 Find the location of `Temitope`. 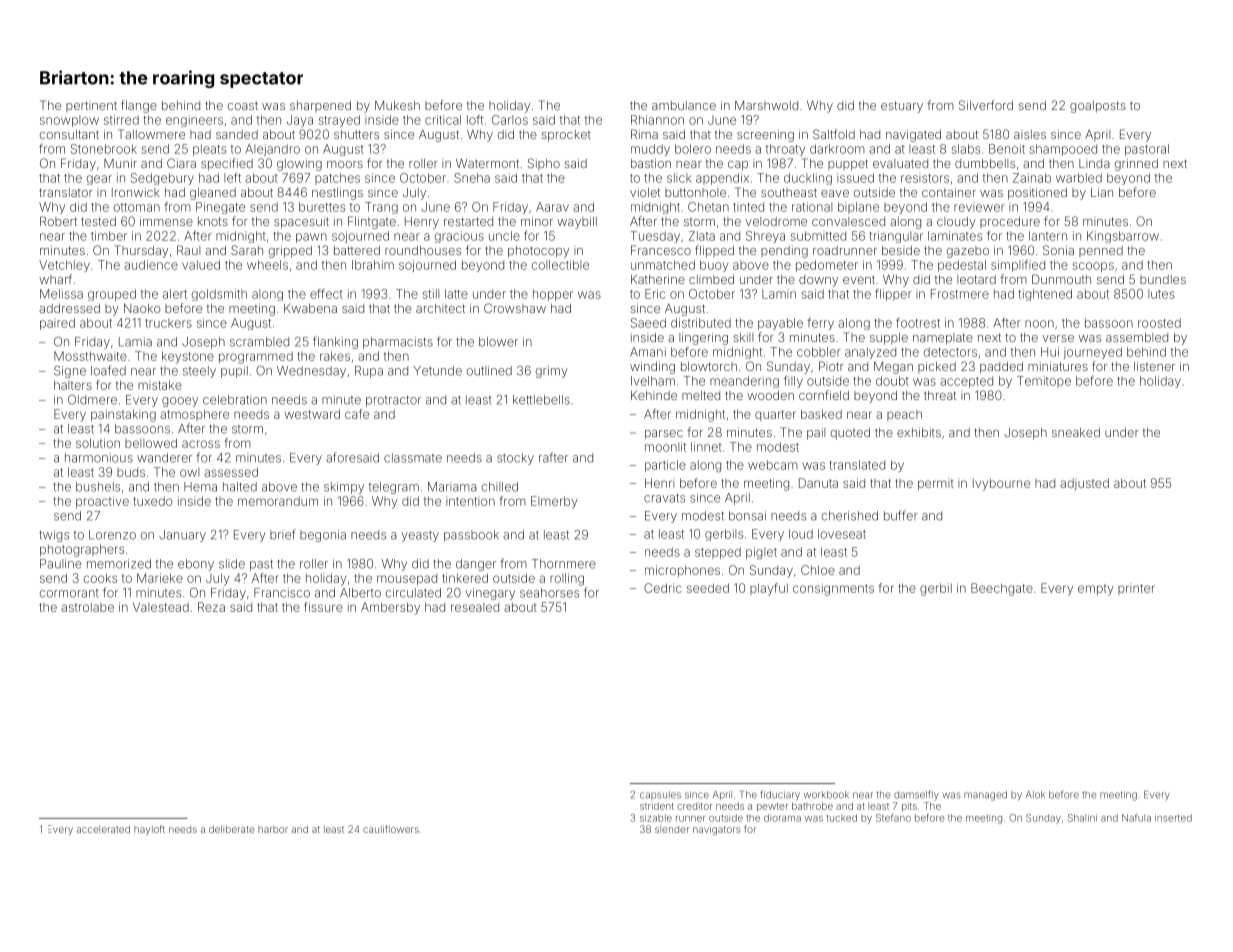

Temitope is located at coordinates (1044, 382).
